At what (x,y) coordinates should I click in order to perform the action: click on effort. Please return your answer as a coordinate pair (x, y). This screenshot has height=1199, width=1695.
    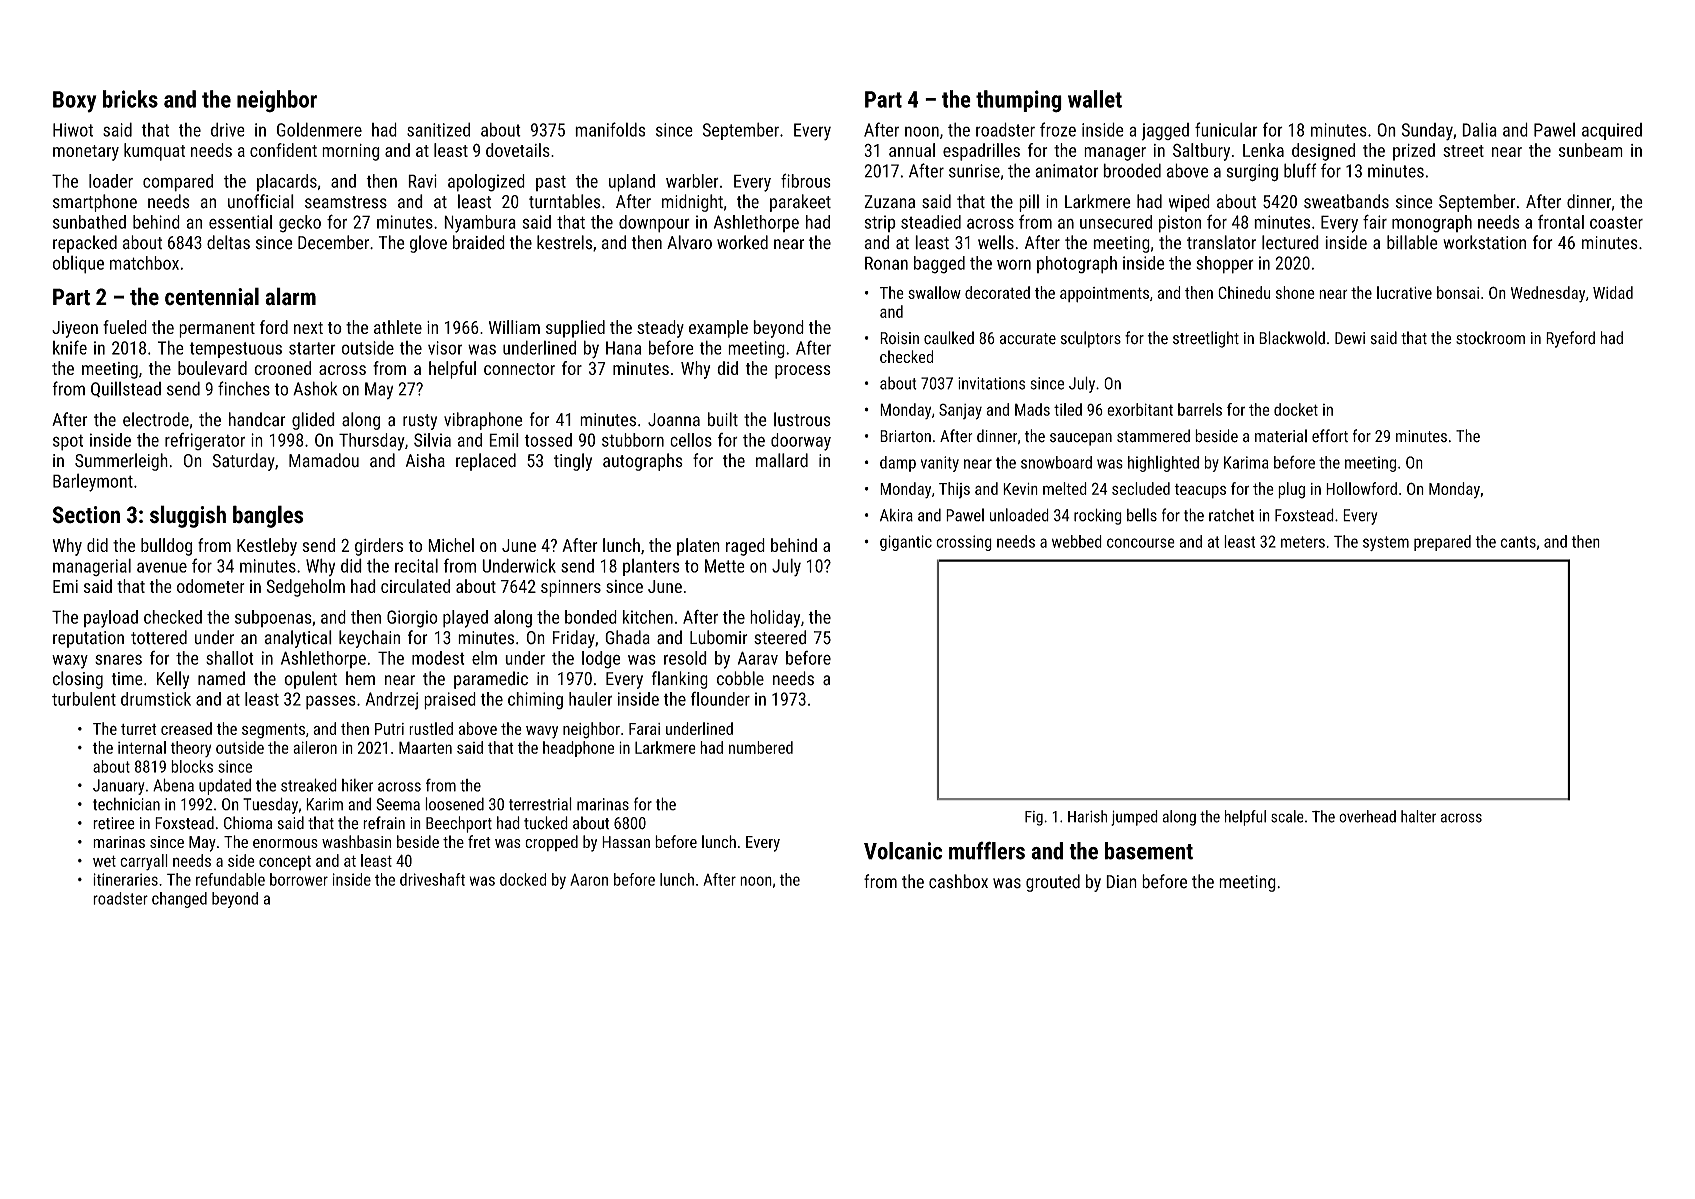
    Looking at the image, I should click on (1330, 436).
